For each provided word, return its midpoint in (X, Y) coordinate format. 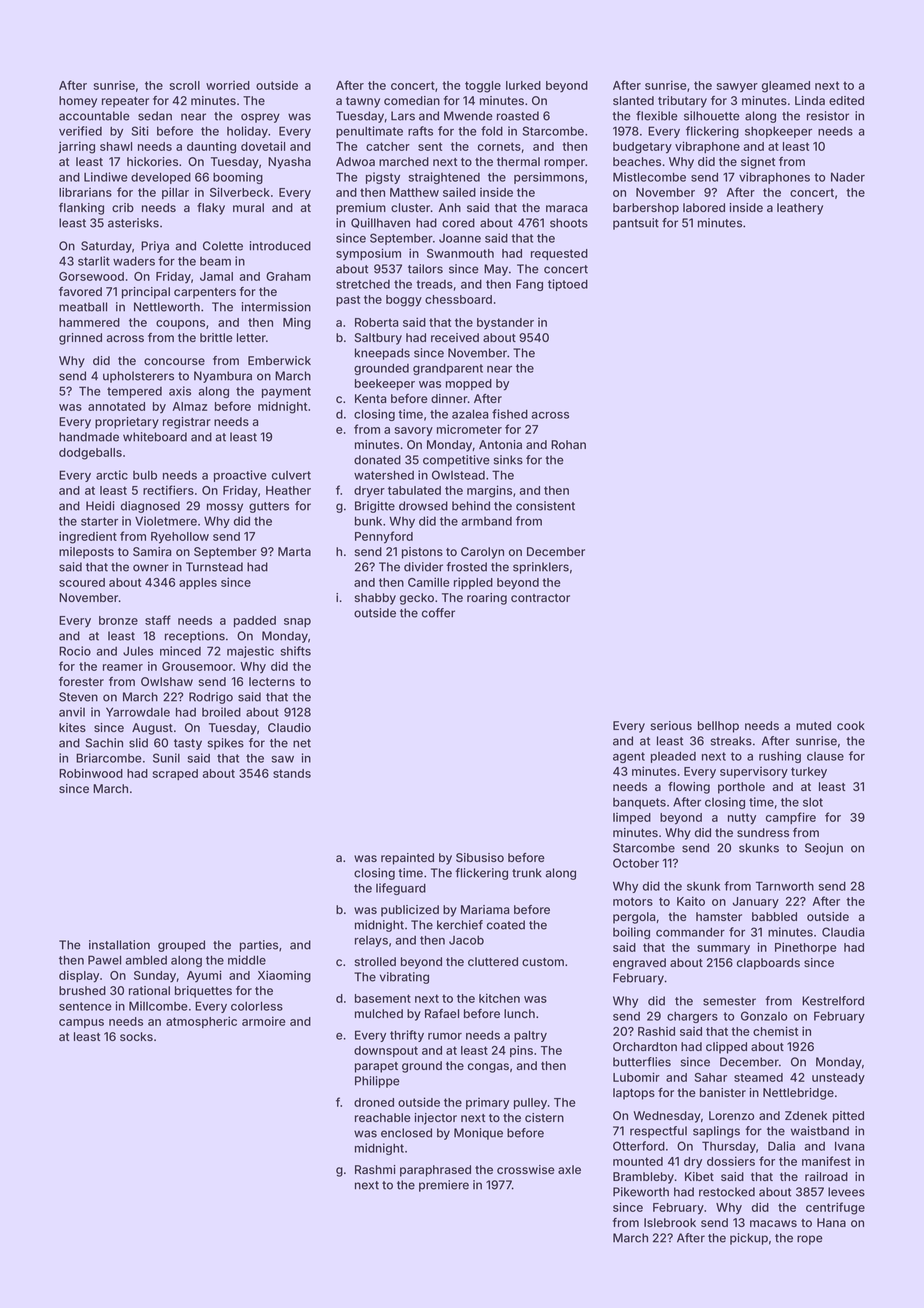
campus (81, 1023)
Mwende (468, 116)
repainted (407, 859)
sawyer (737, 88)
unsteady (838, 1079)
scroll (184, 85)
